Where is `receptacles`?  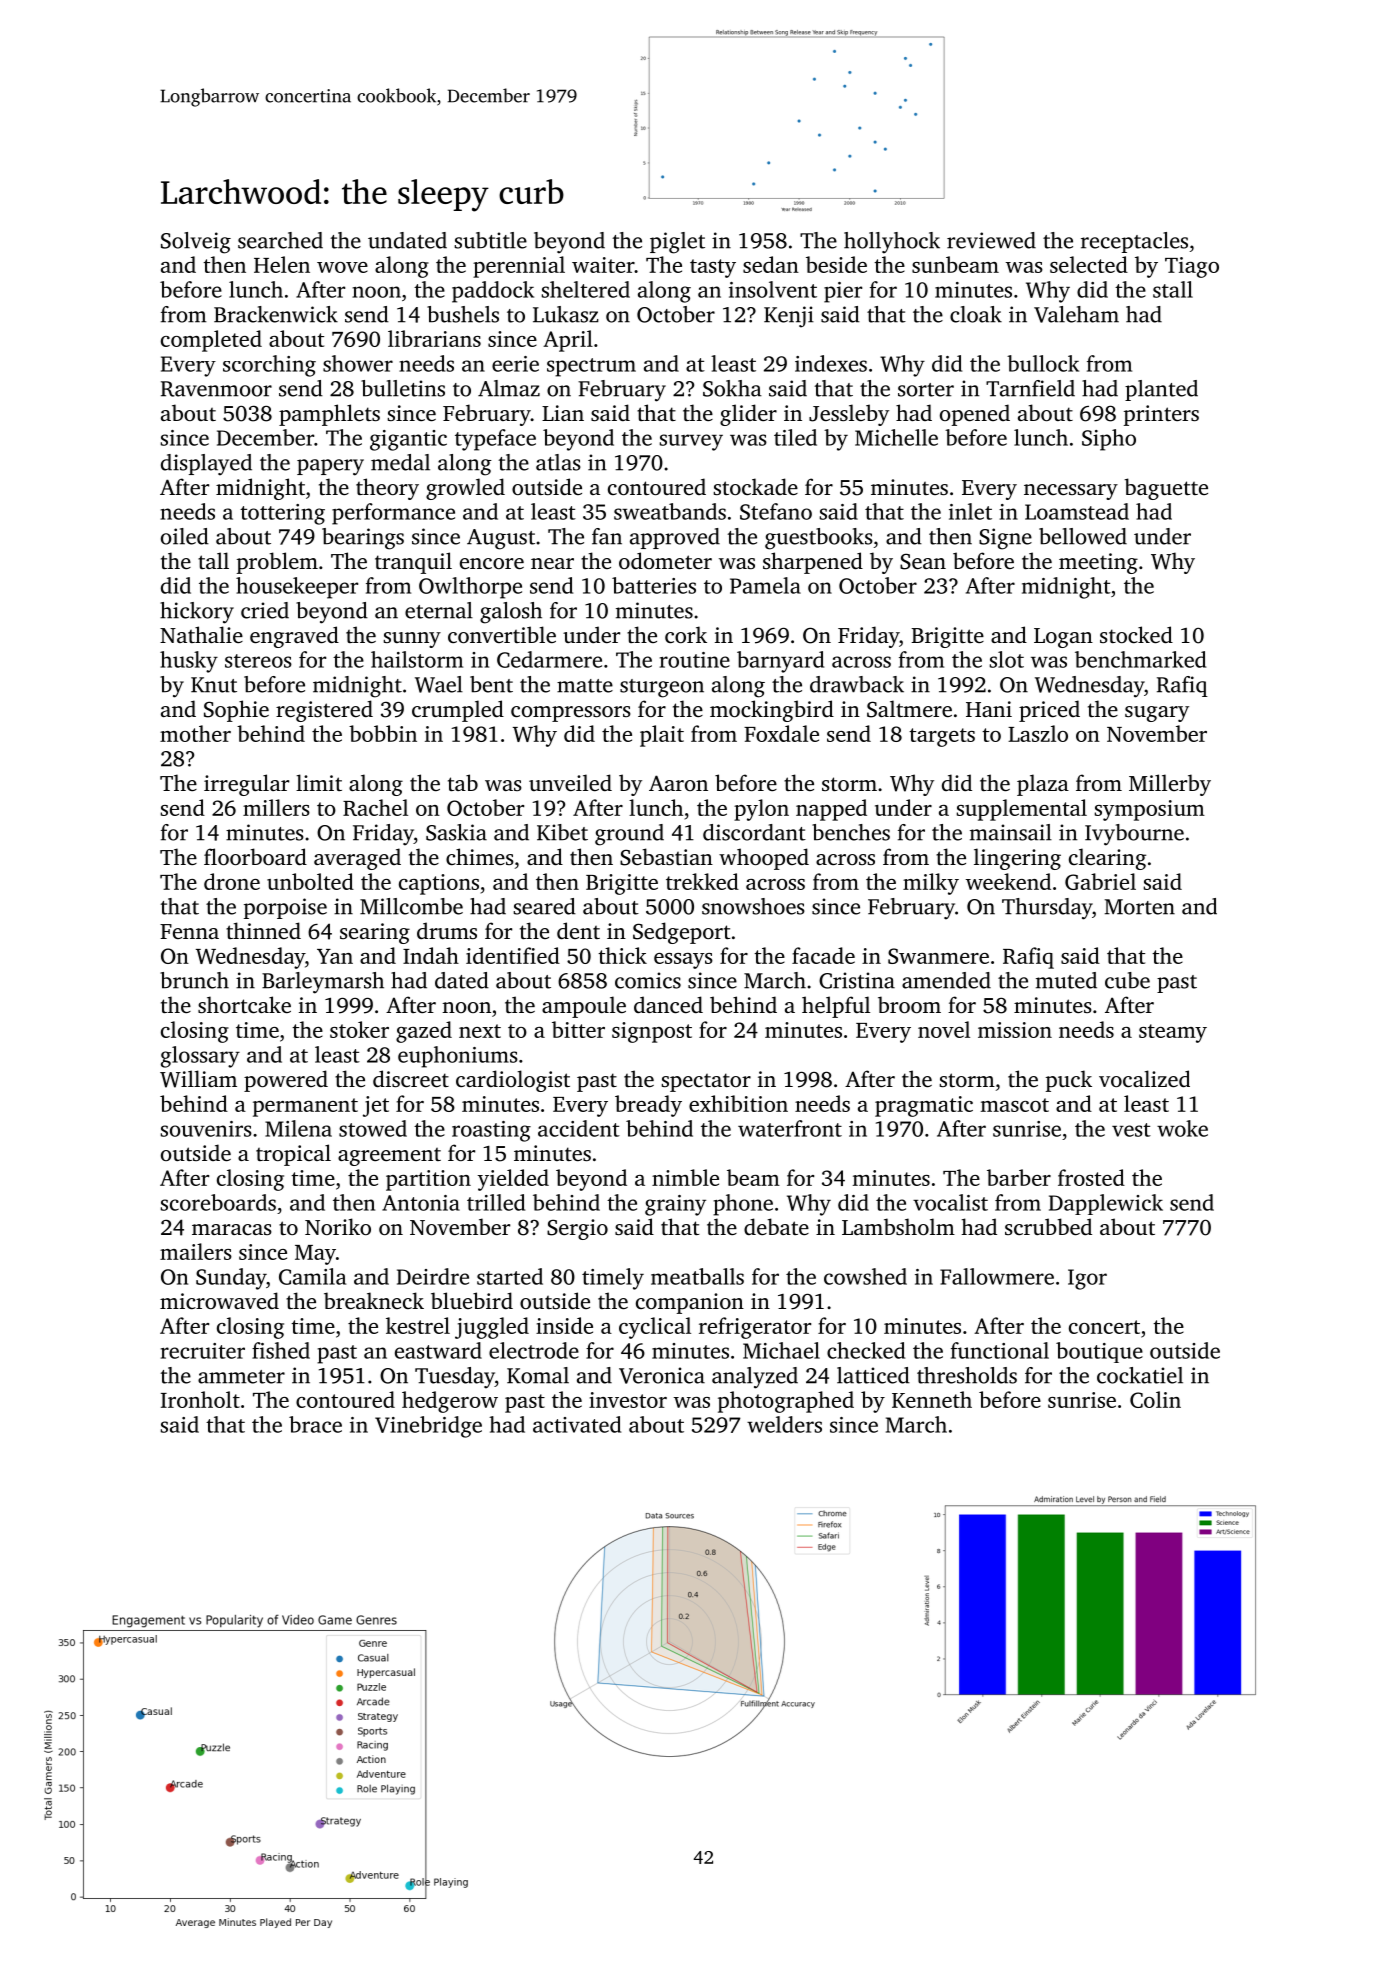
receptacles is located at coordinates (1134, 242).
